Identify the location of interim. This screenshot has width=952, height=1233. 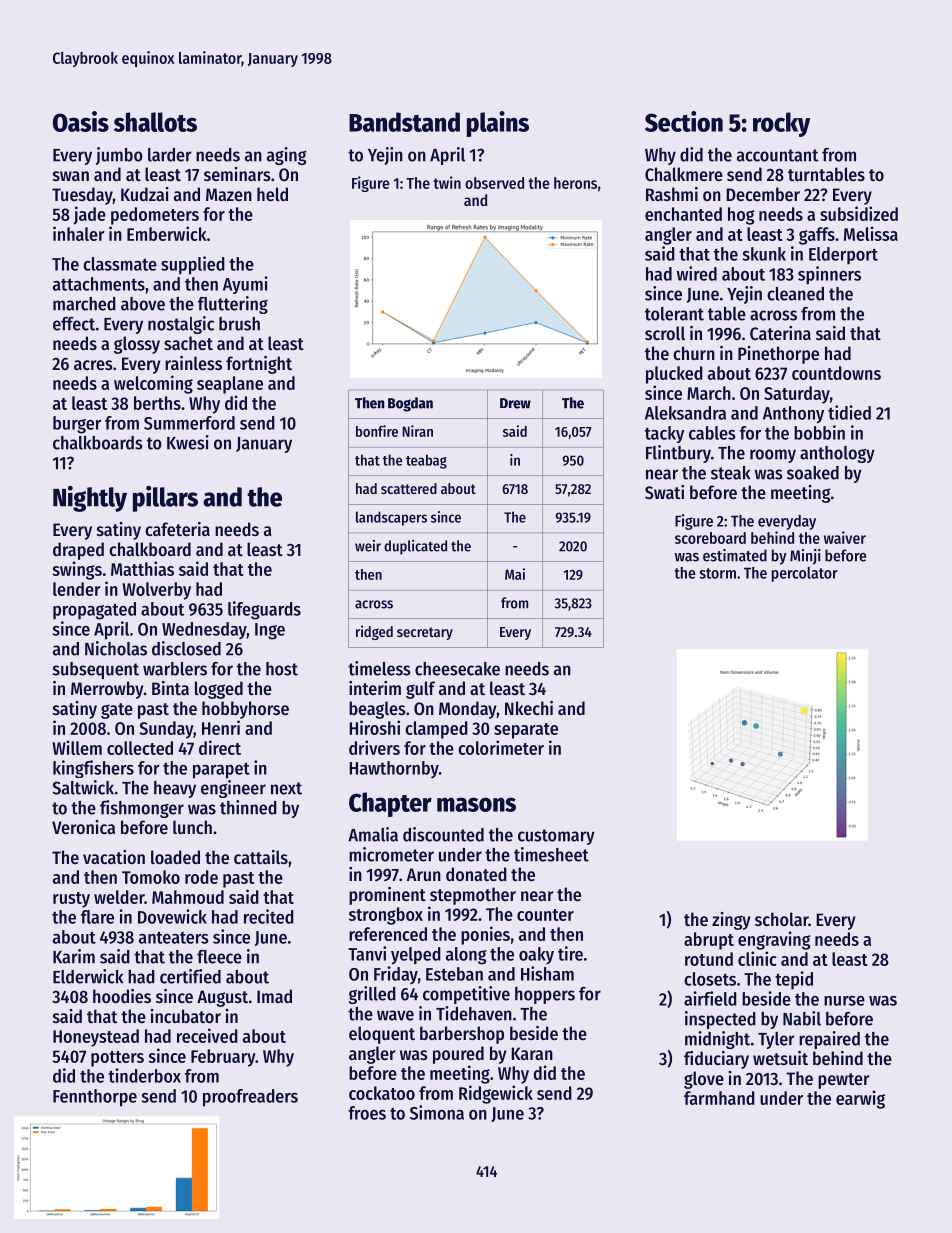
(375, 688).
